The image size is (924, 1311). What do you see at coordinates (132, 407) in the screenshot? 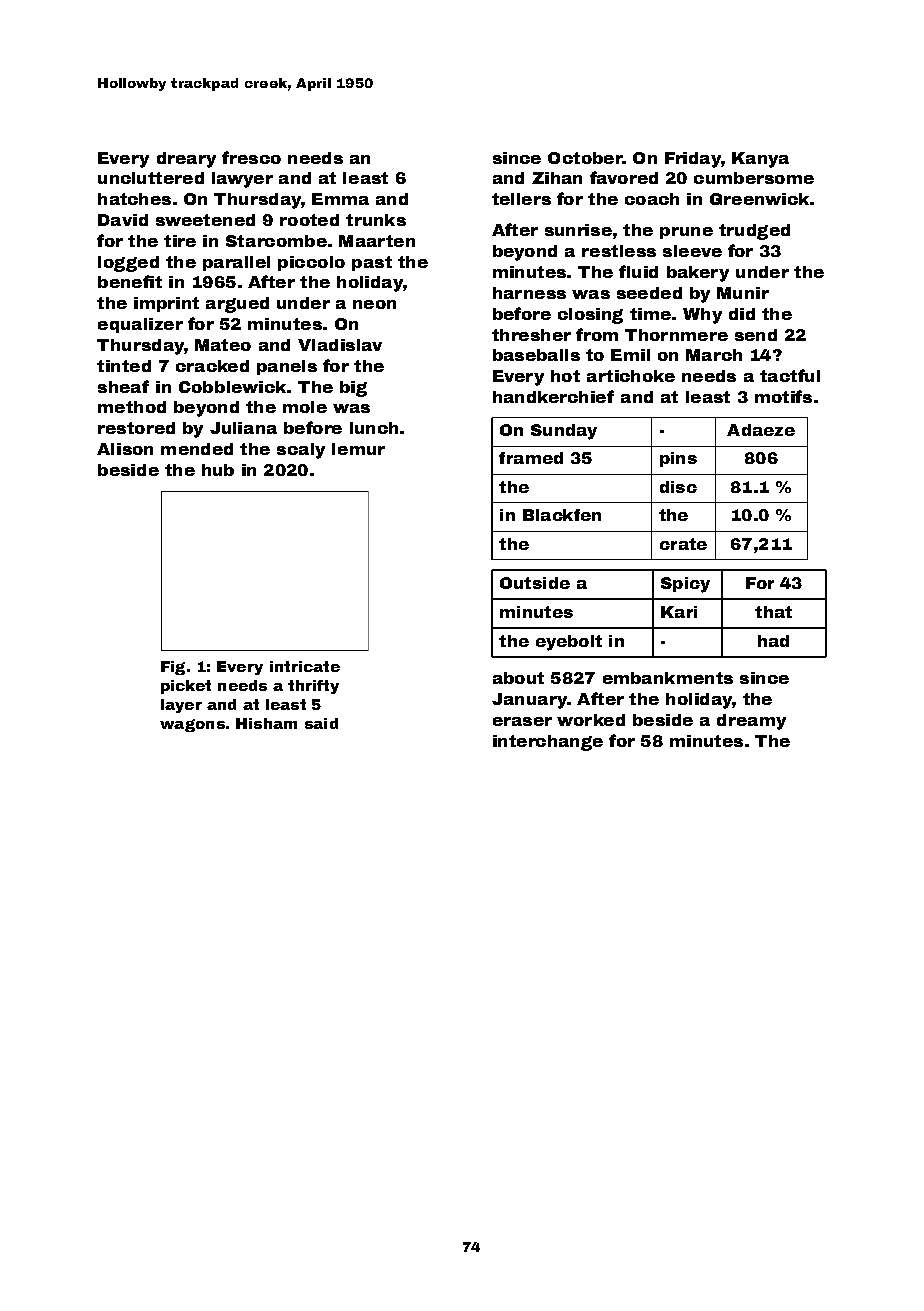
I see `method` at bounding box center [132, 407].
